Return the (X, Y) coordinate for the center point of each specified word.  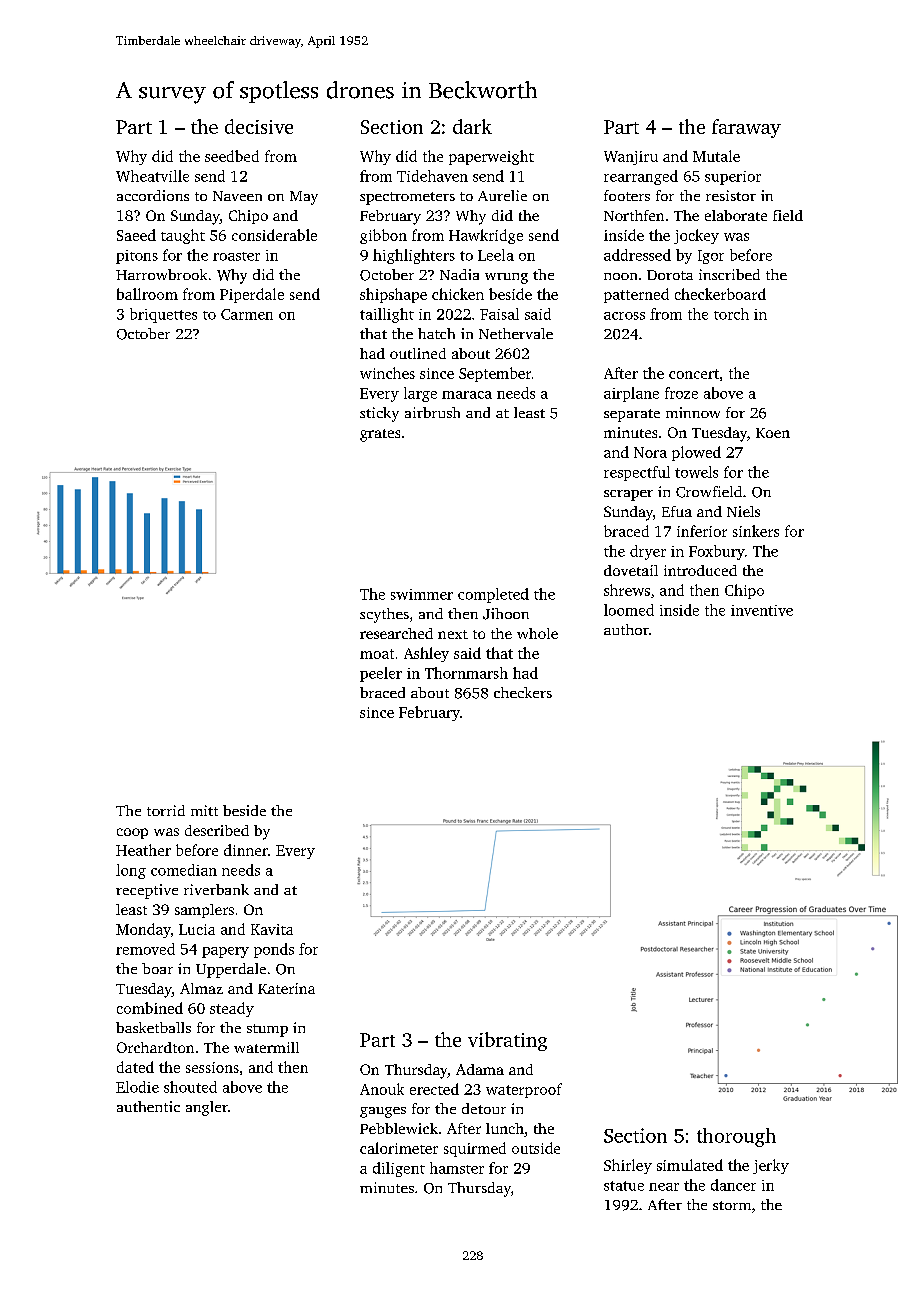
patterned (636, 295)
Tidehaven (432, 176)
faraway (746, 128)
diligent (399, 1169)
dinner (246, 850)
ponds (274, 950)
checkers (523, 692)
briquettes (163, 315)
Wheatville (152, 176)
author (626, 629)
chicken (458, 294)
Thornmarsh (466, 673)
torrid (166, 810)
